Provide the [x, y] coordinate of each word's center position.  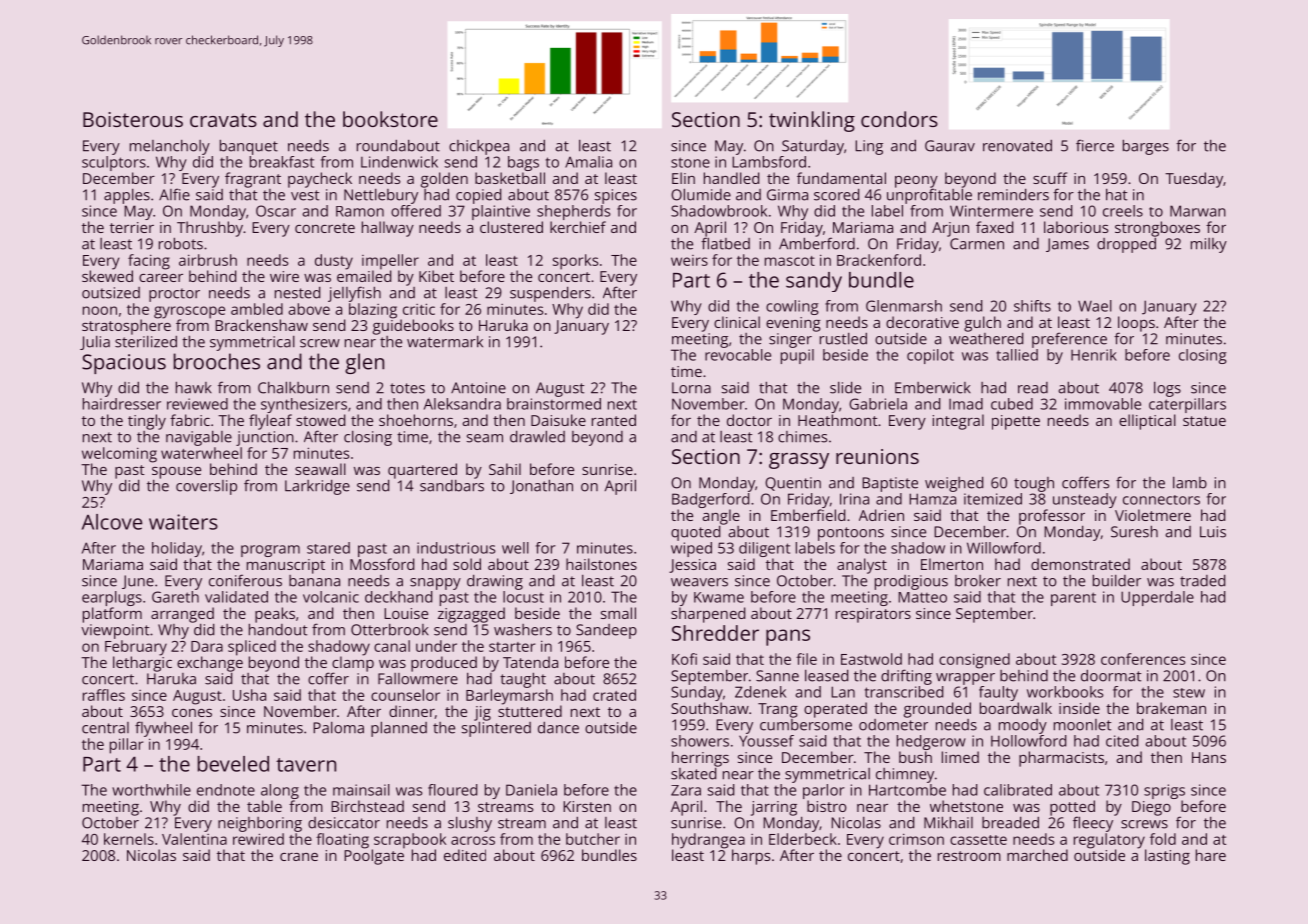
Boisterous [133, 119]
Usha [249, 695]
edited [465, 855]
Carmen [977, 244]
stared [328, 548]
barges [1146, 147]
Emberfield [808, 515]
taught [523, 680]
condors [899, 119]
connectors [1161, 500]
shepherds [573, 212]
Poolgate [374, 857]
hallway [388, 229]
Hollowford [1028, 741]
